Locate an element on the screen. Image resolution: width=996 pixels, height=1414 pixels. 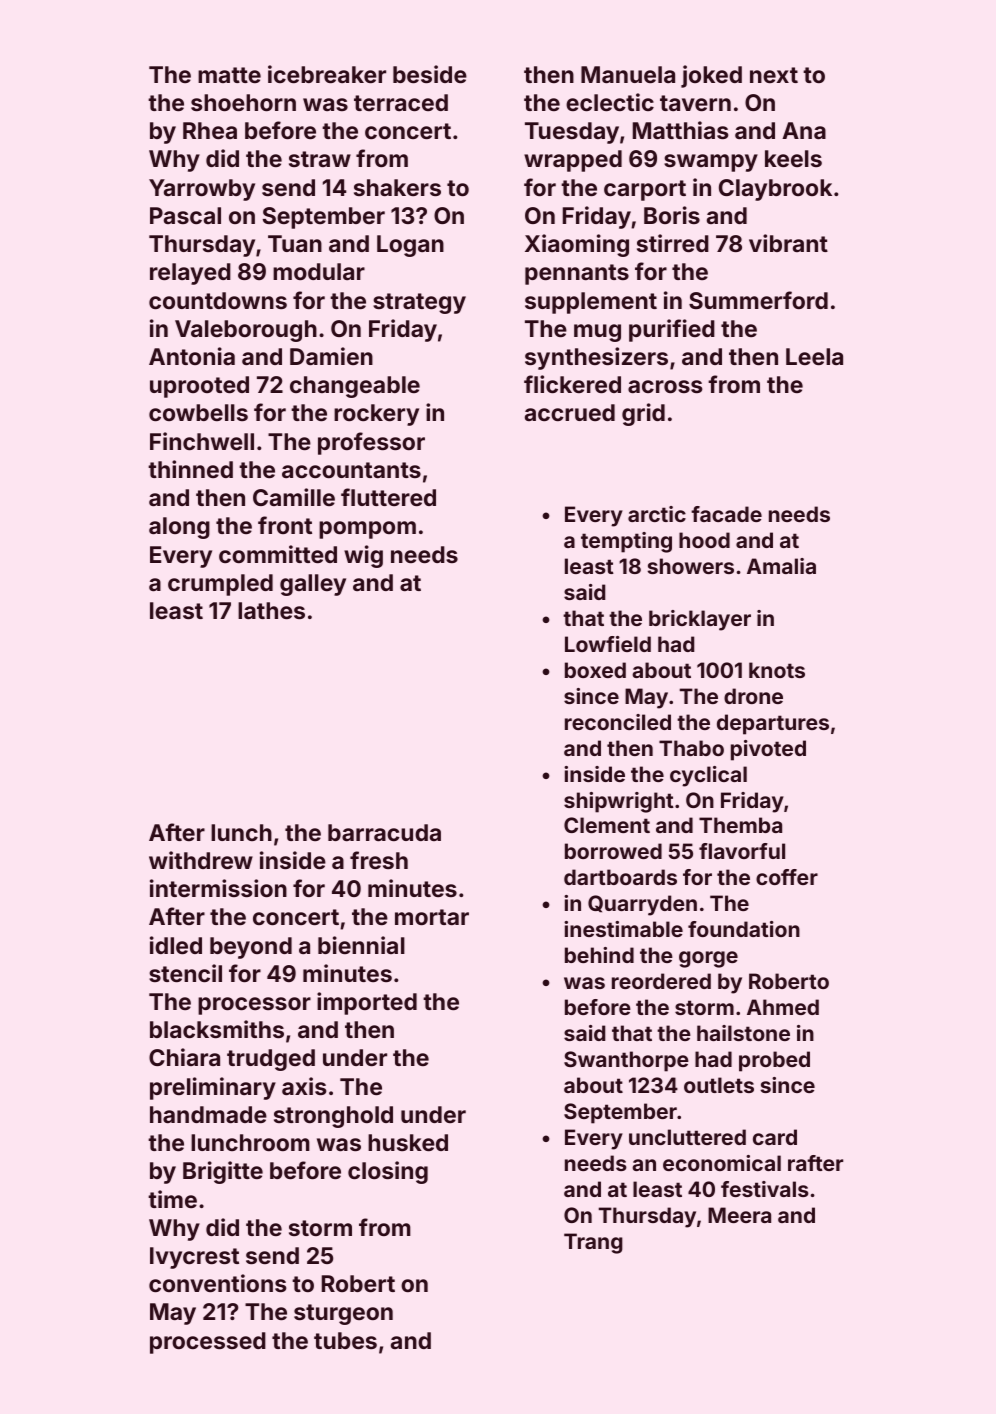
Tuan is located at coordinates (295, 243).
